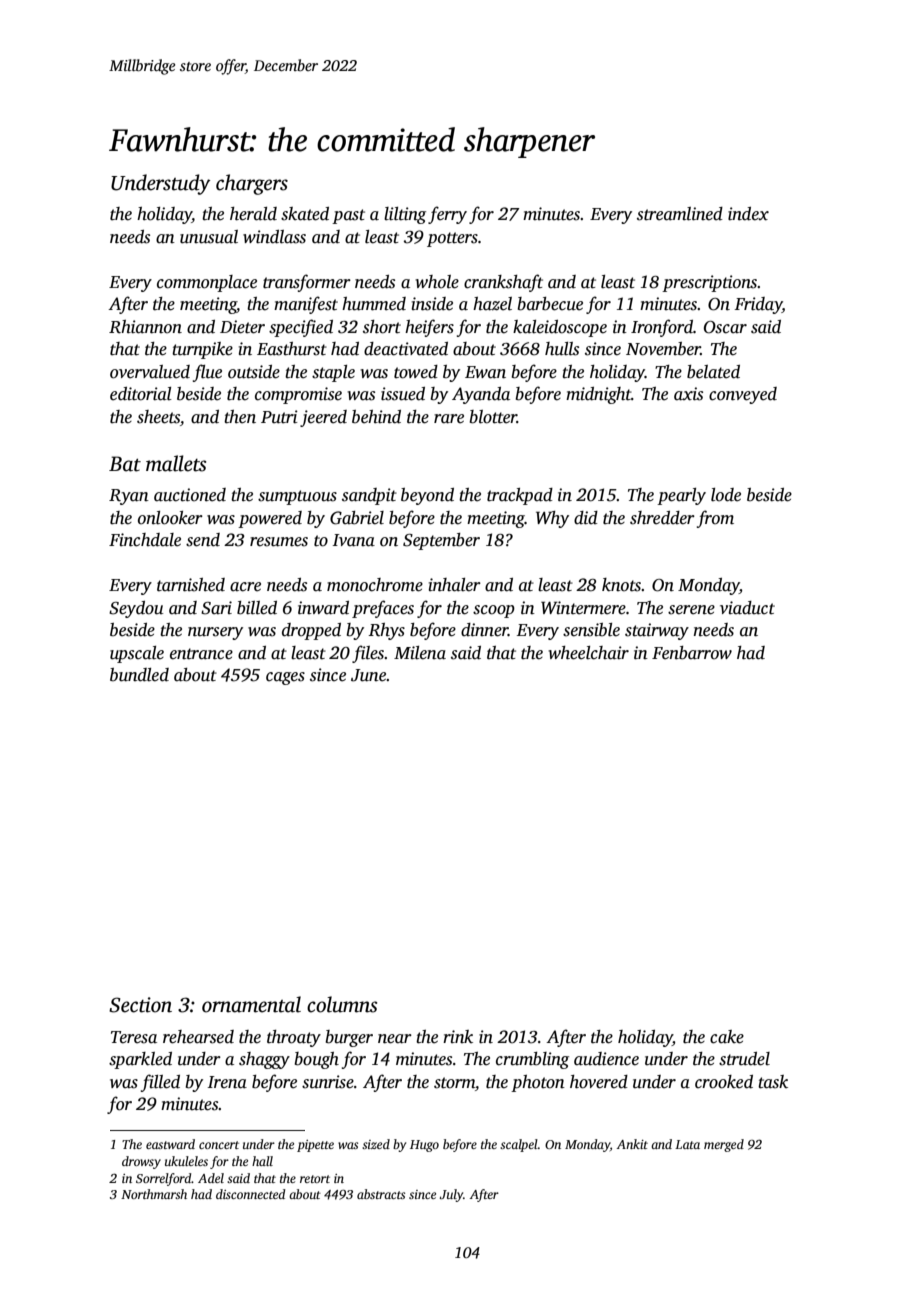  What do you see at coordinates (315, 1179) in the document?
I see `retort` at bounding box center [315, 1179].
